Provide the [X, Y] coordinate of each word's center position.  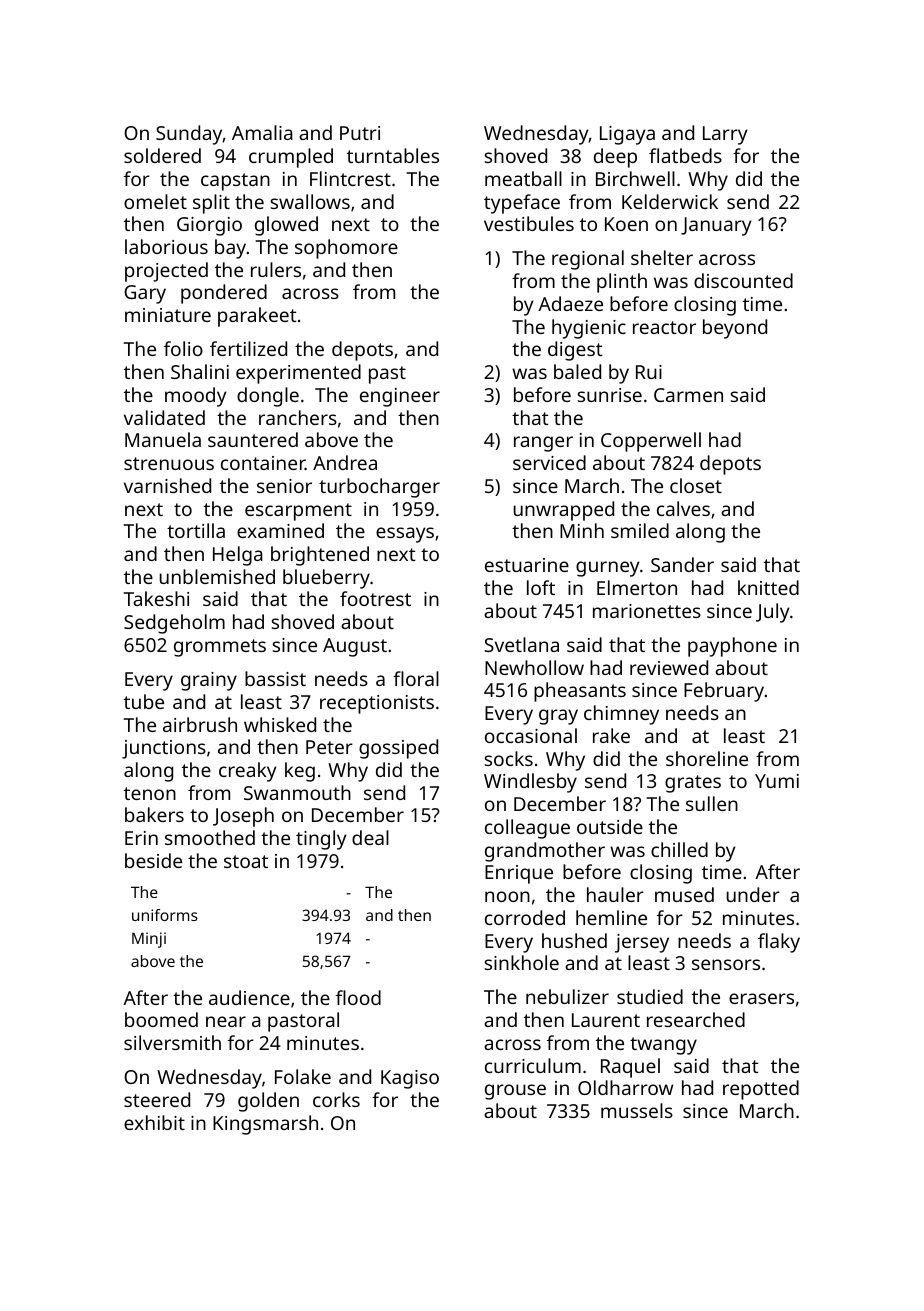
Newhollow [534, 667]
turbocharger [379, 488]
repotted [761, 1090]
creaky [248, 772]
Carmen [688, 395]
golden [268, 1102]
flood [358, 997]
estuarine [527, 565]
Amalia [262, 132]
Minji [149, 940]
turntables [393, 155]
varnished [167, 485]
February [724, 692]
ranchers [298, 417]
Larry [725, 135]
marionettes [647, 611]
